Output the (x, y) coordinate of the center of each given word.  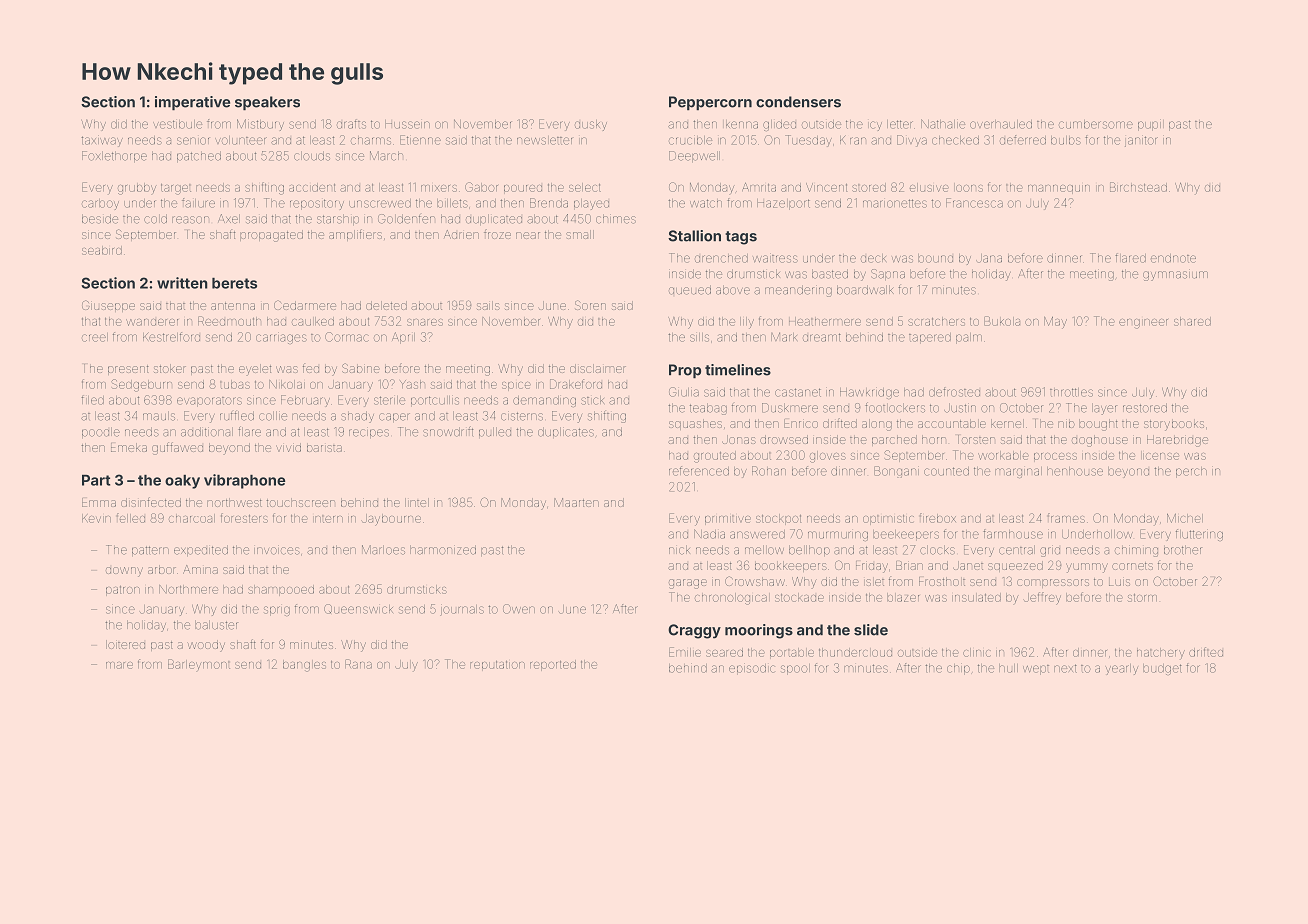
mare (119, 665)
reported (553, 665)
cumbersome (1096, 124)
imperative (192, 103)
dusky (591, 125)
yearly (1122, 669)
